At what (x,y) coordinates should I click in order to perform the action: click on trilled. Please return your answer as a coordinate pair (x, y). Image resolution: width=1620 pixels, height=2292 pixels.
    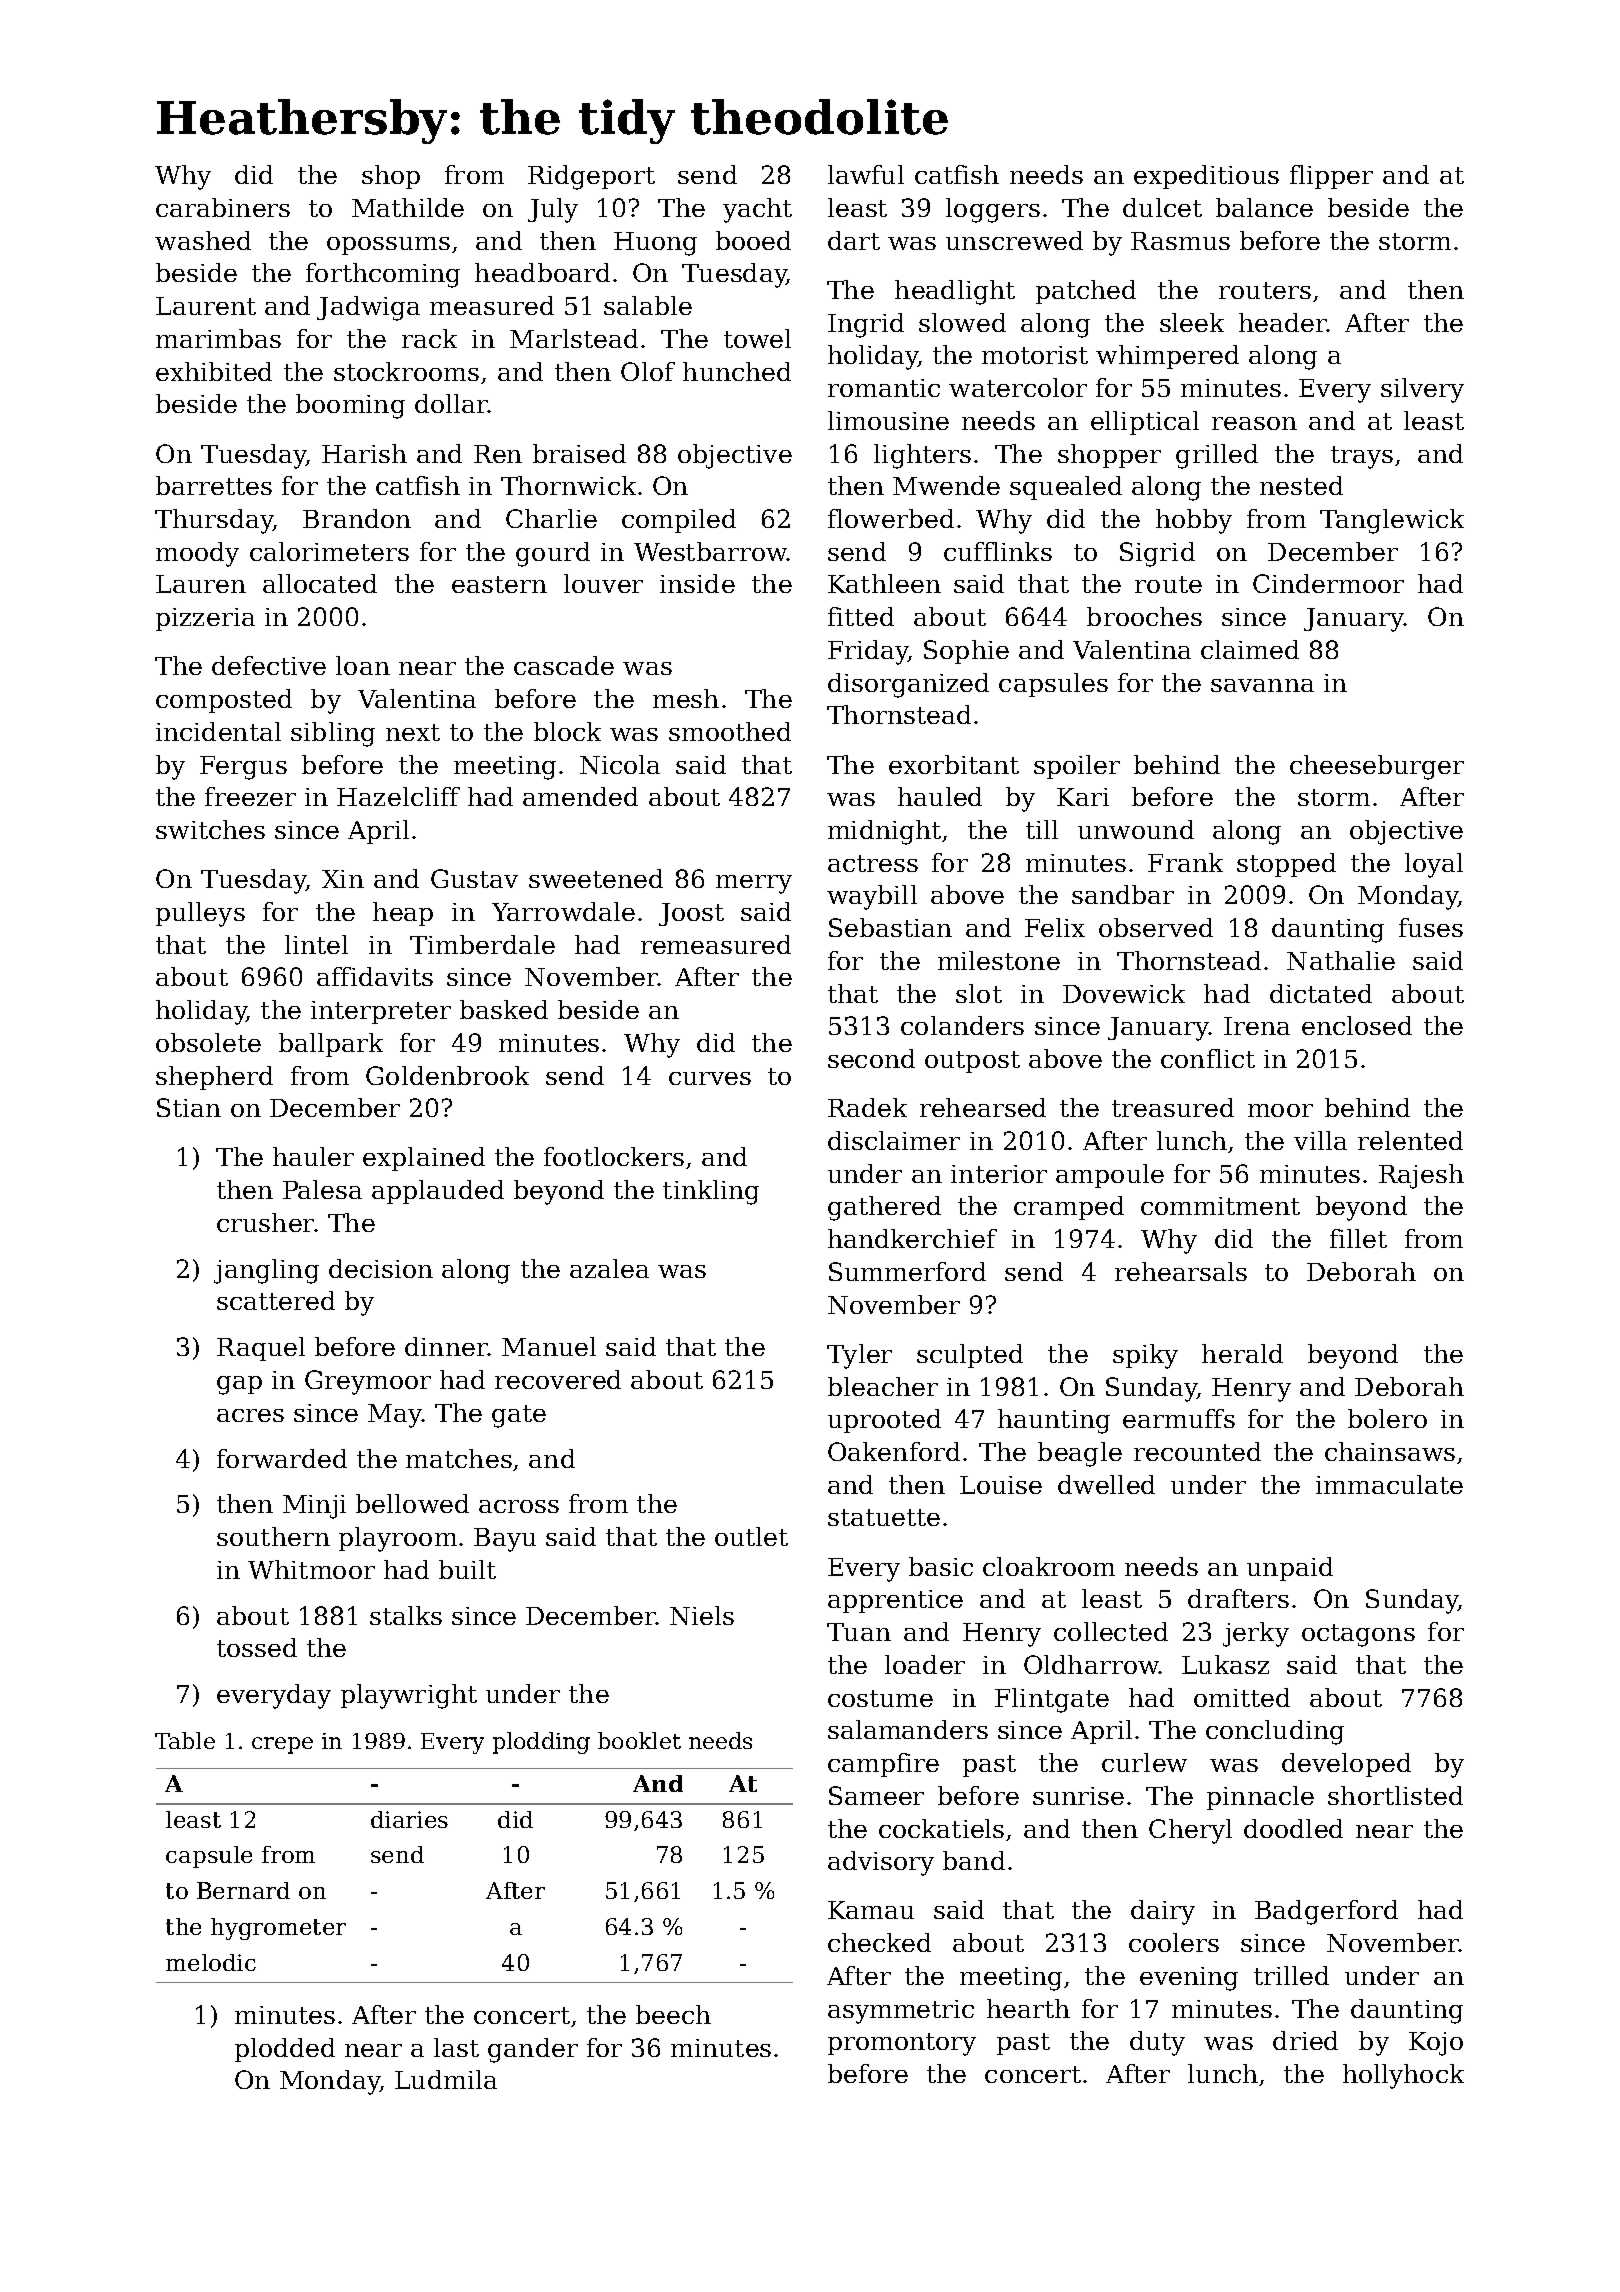
    Looking at the image, I should click on (1291, 1975).
